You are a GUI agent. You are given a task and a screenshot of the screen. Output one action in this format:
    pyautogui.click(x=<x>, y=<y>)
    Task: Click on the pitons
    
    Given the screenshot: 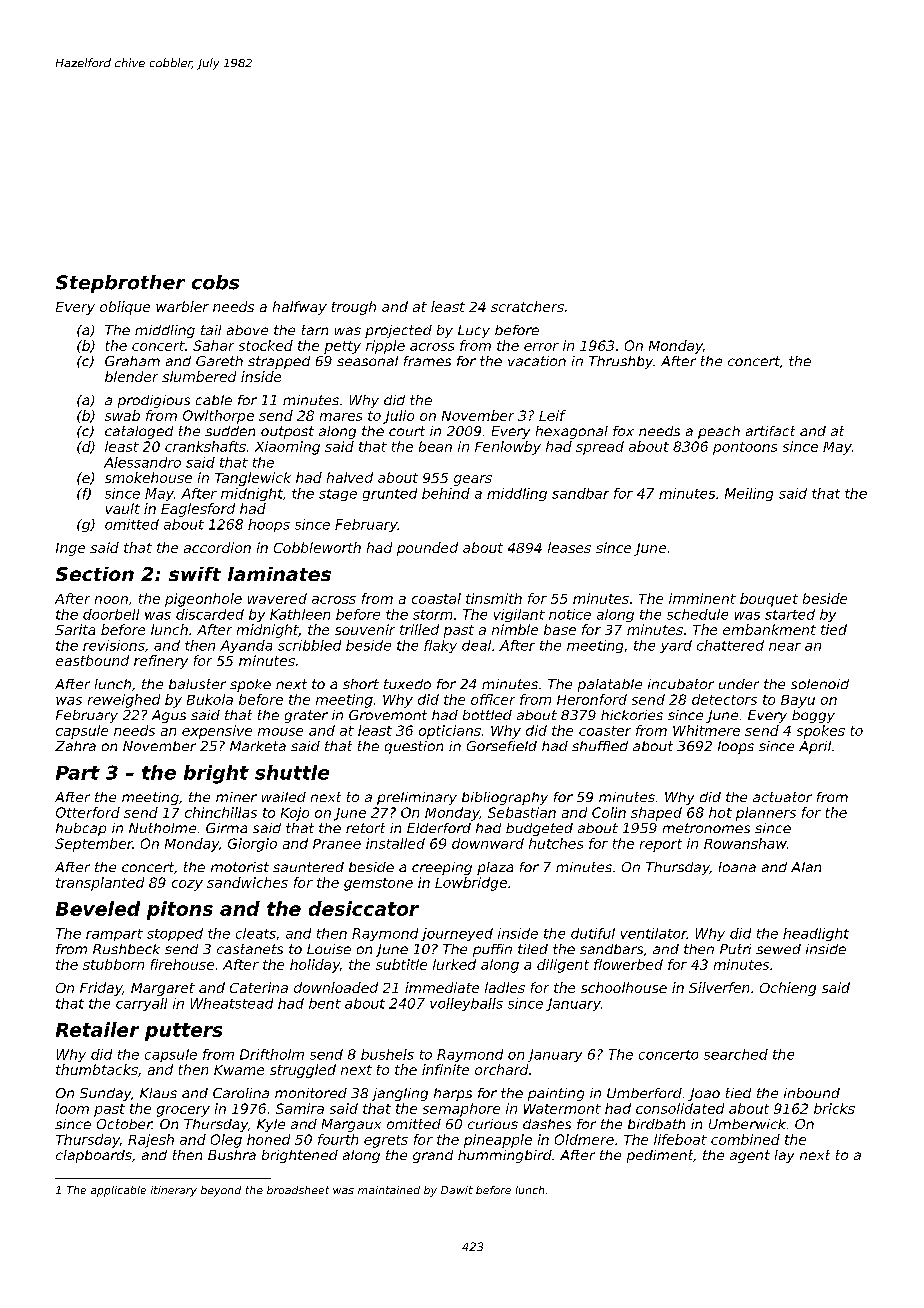 What is the action you would take?
    pyautogui.click(x=180, y=910)
